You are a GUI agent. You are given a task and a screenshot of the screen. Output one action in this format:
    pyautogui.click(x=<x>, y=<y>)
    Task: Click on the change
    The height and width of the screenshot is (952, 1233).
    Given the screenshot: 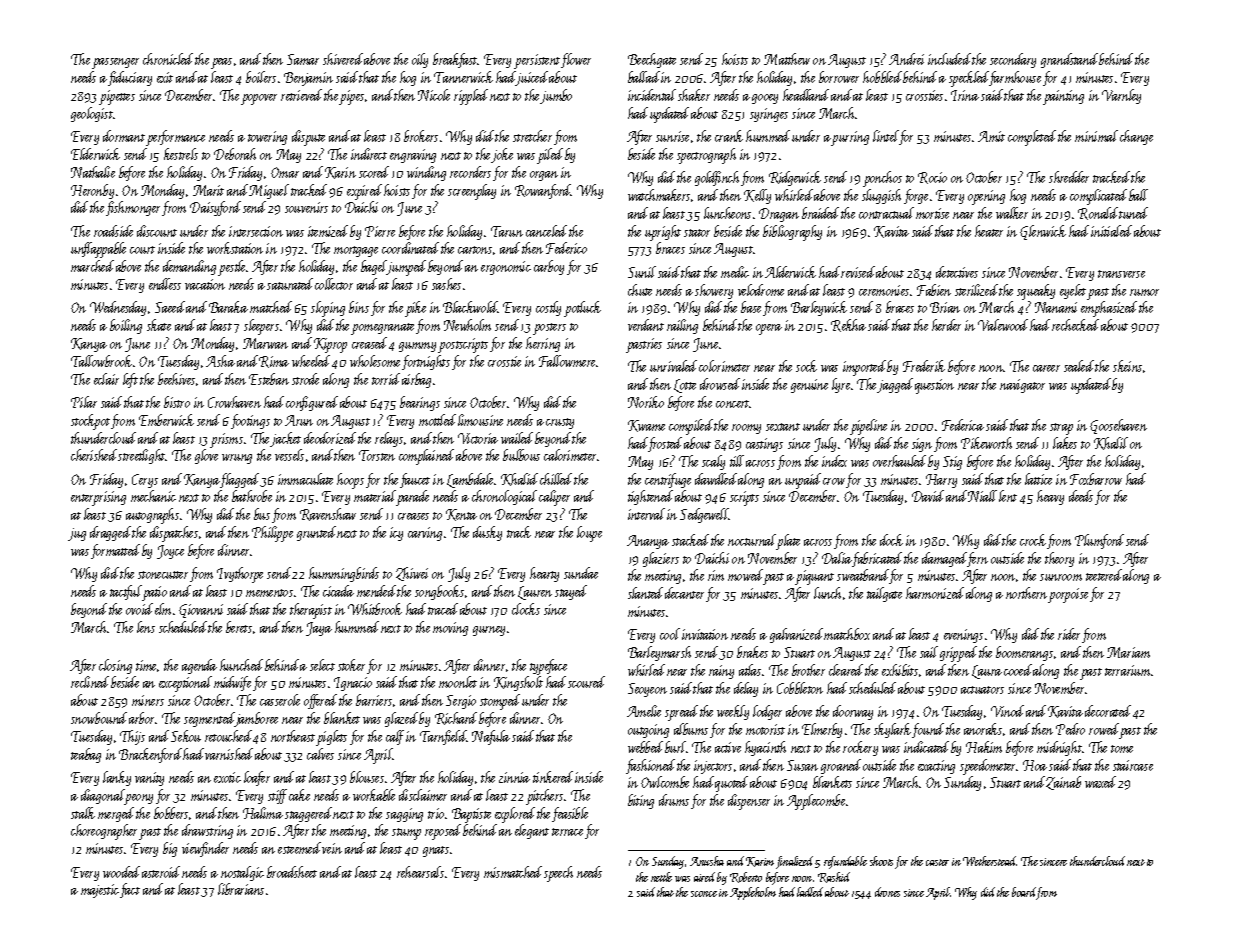 What is the action you would take?
    pyautogui.click(x=1136, y=137)
